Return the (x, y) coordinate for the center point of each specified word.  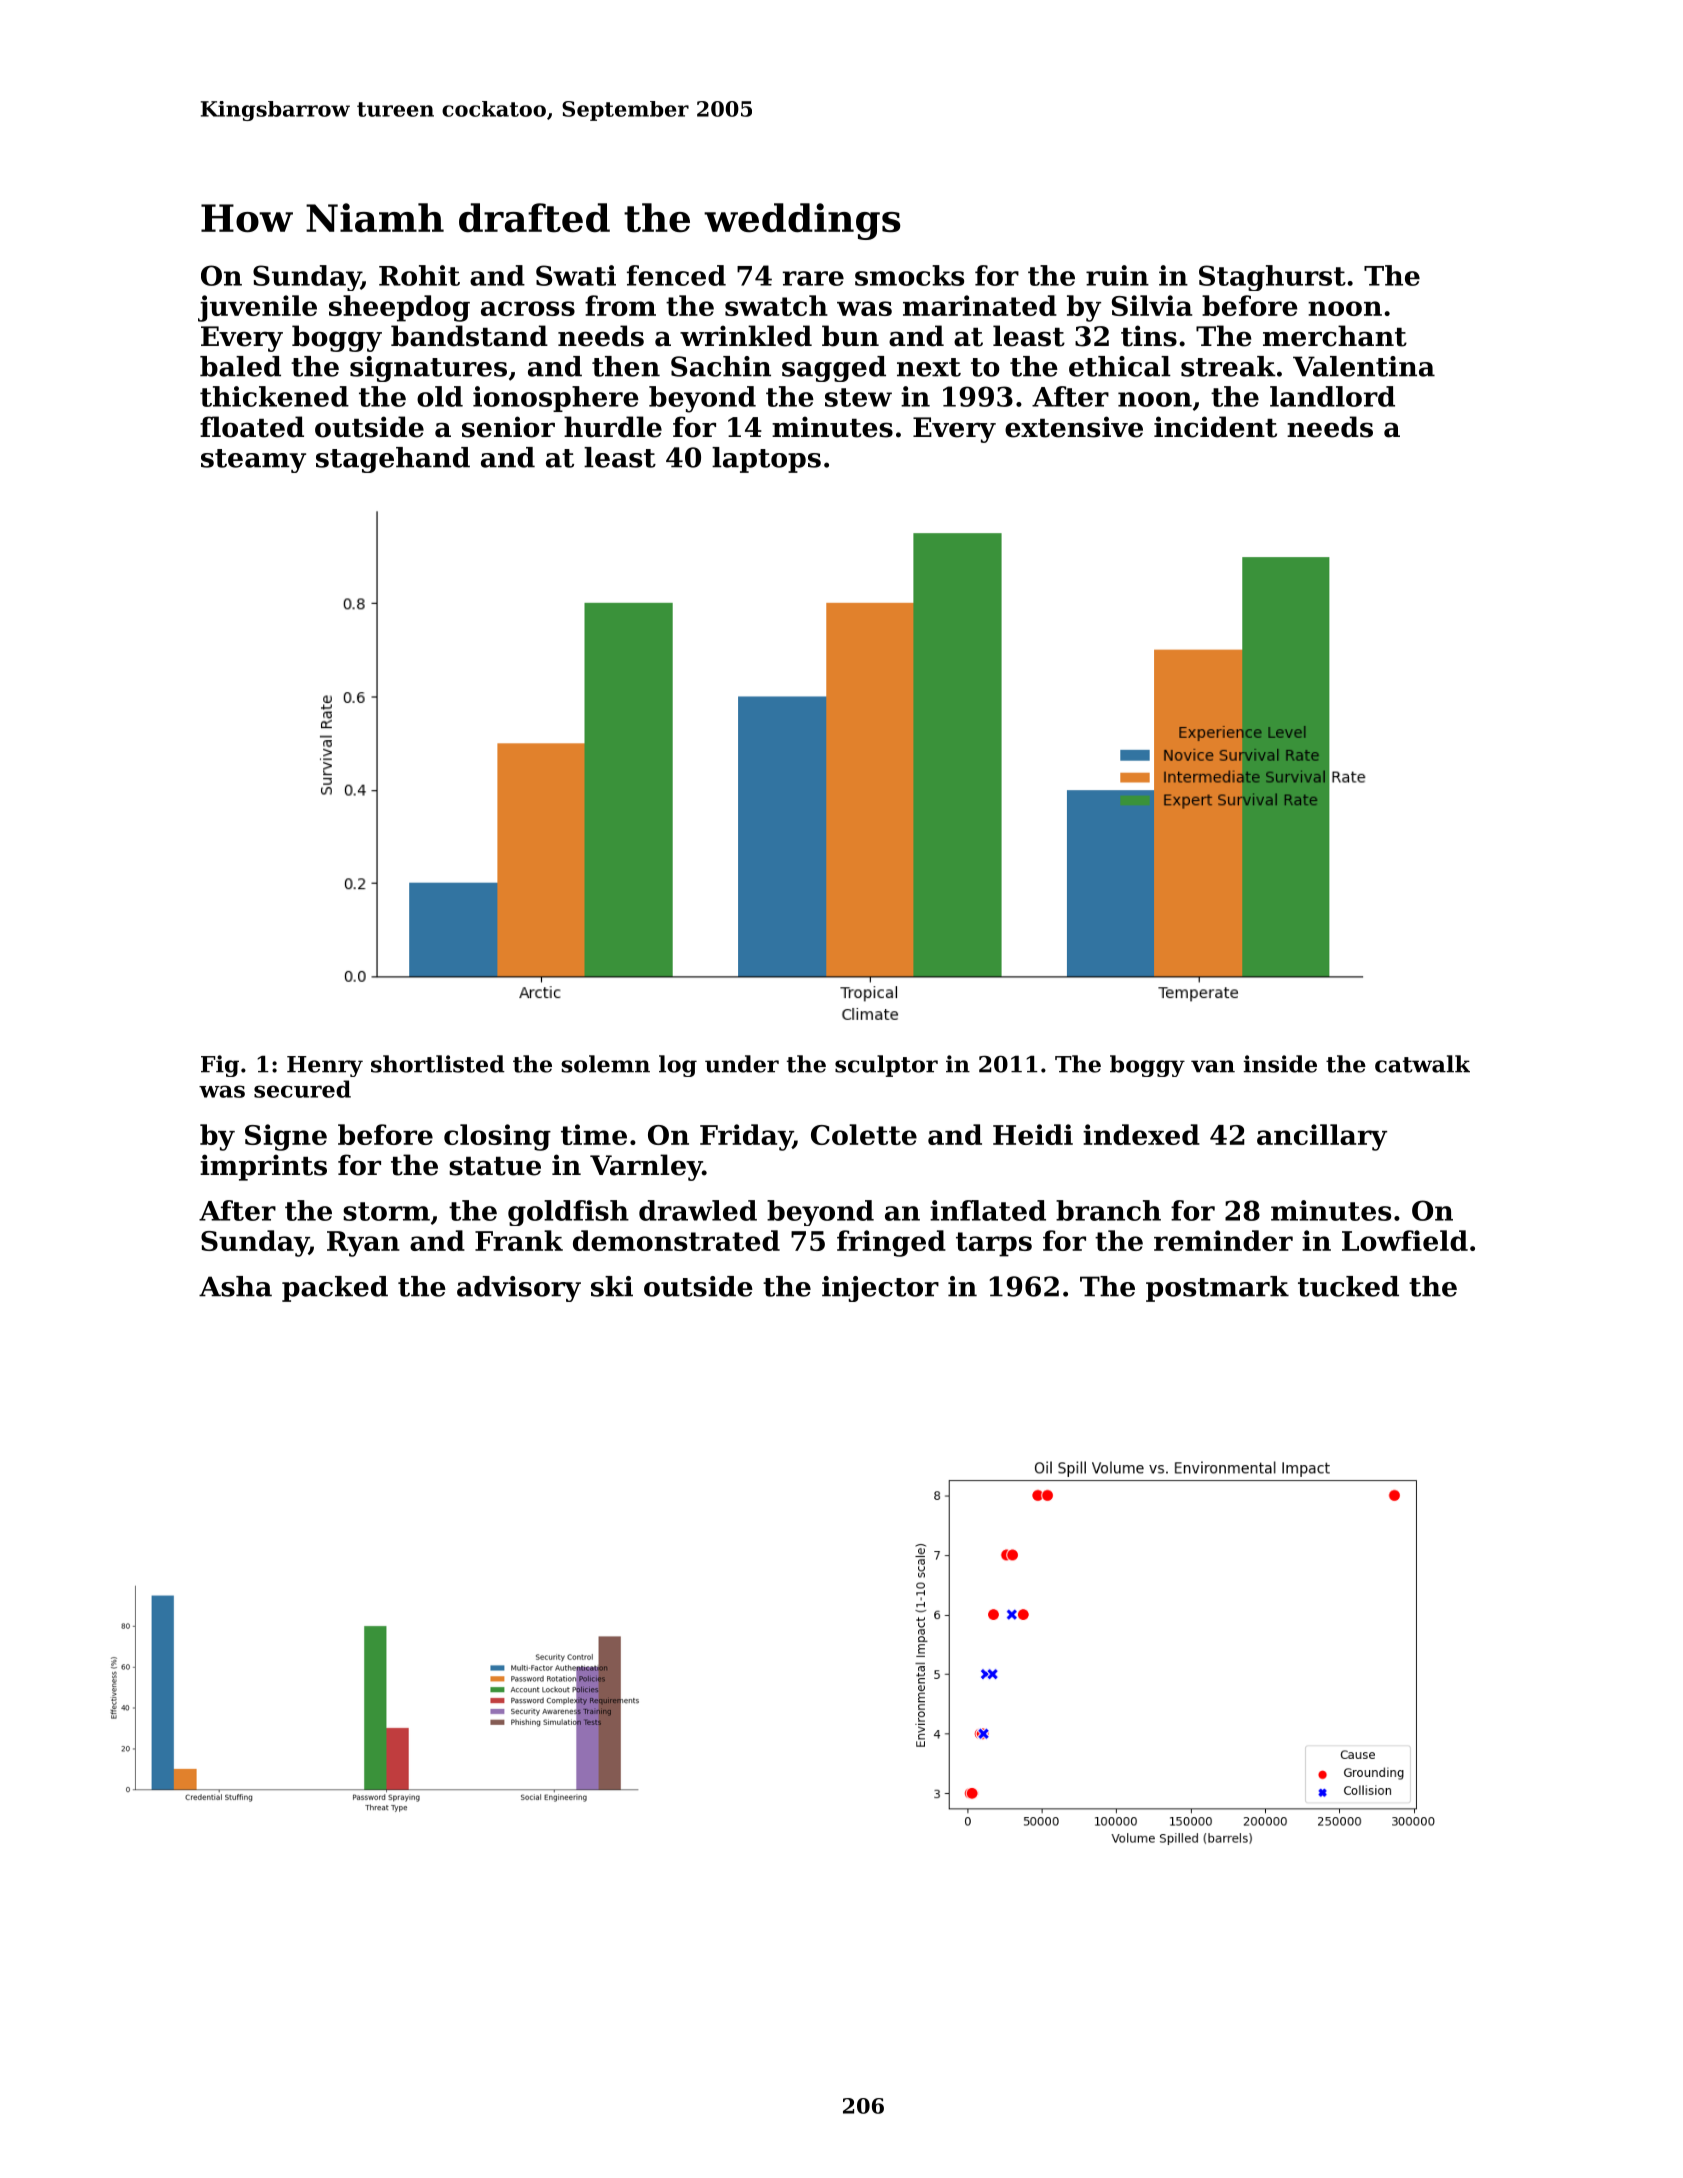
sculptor (886, 1066)
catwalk (1422, 1064)
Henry (325, 1066)
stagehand (393, 460)
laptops (766, 460)
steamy (253, 461)
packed (335, 1289)
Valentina (1364, 366)
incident (1215, 427)
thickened (274, 396)
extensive (1074, 427)
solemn (606, 1064)
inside (1280, 1064)
